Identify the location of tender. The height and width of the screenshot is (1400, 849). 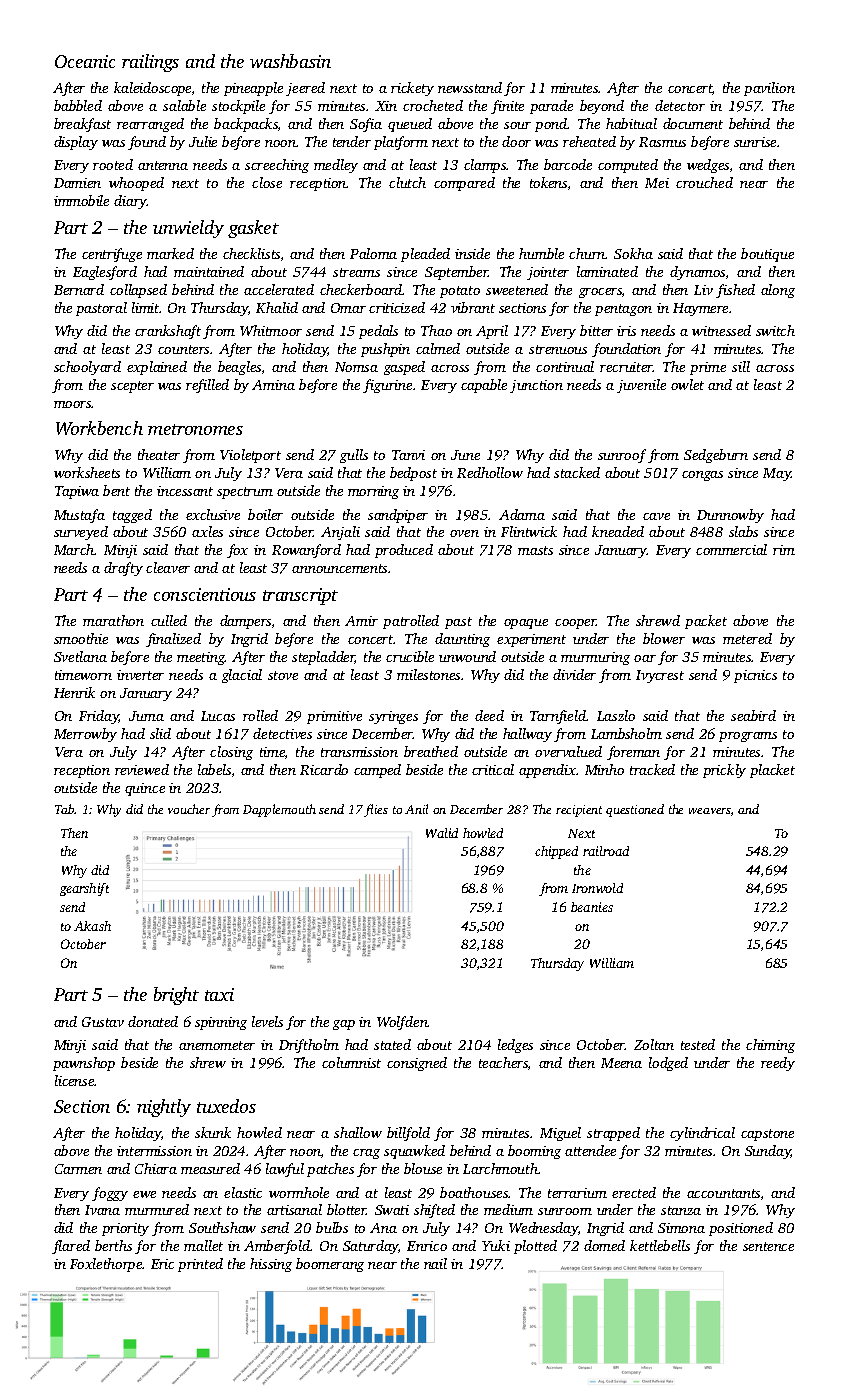
(352, 141).
